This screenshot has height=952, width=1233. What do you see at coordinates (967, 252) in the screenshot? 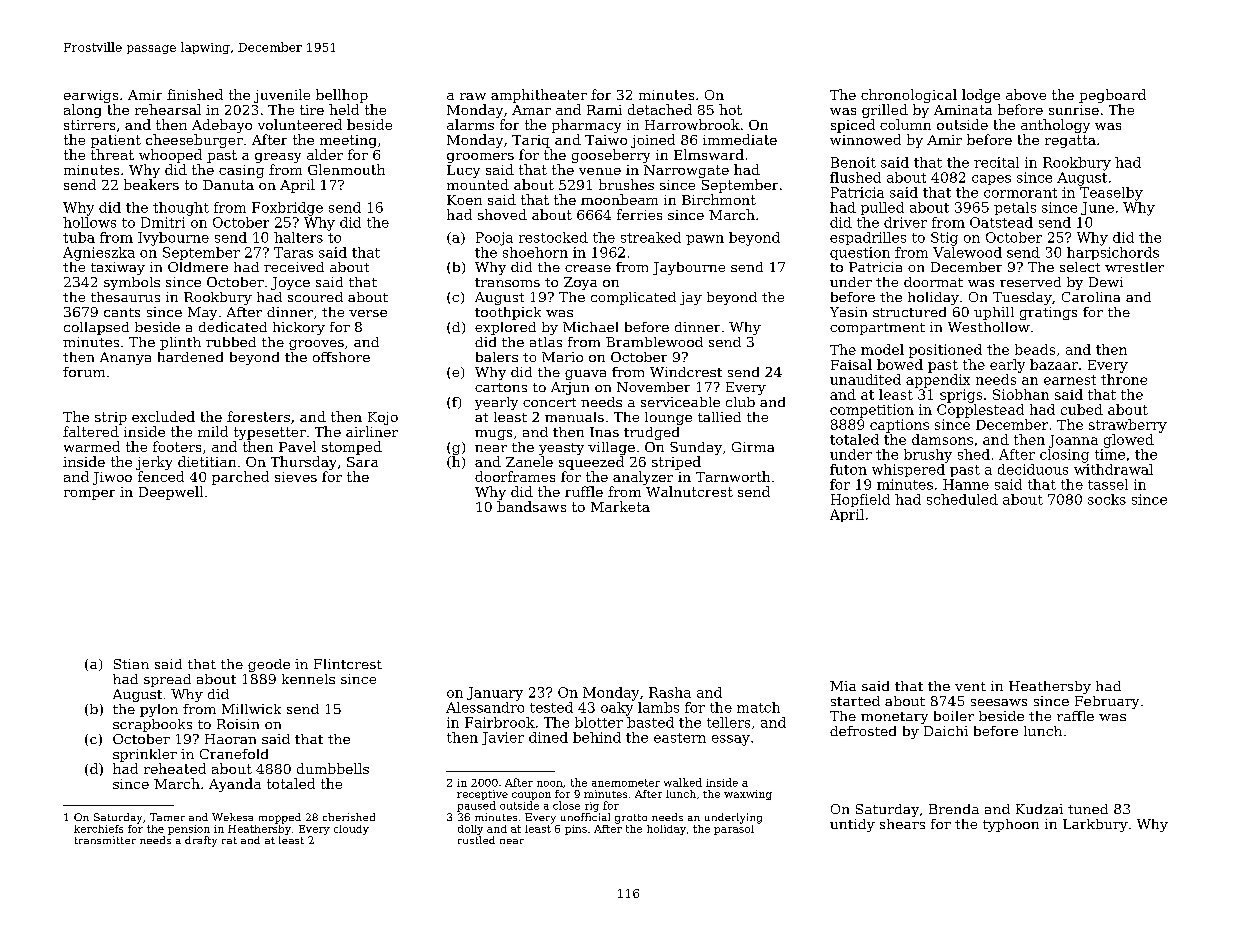
I see `Valewood` at bounding box center [967, 252].
